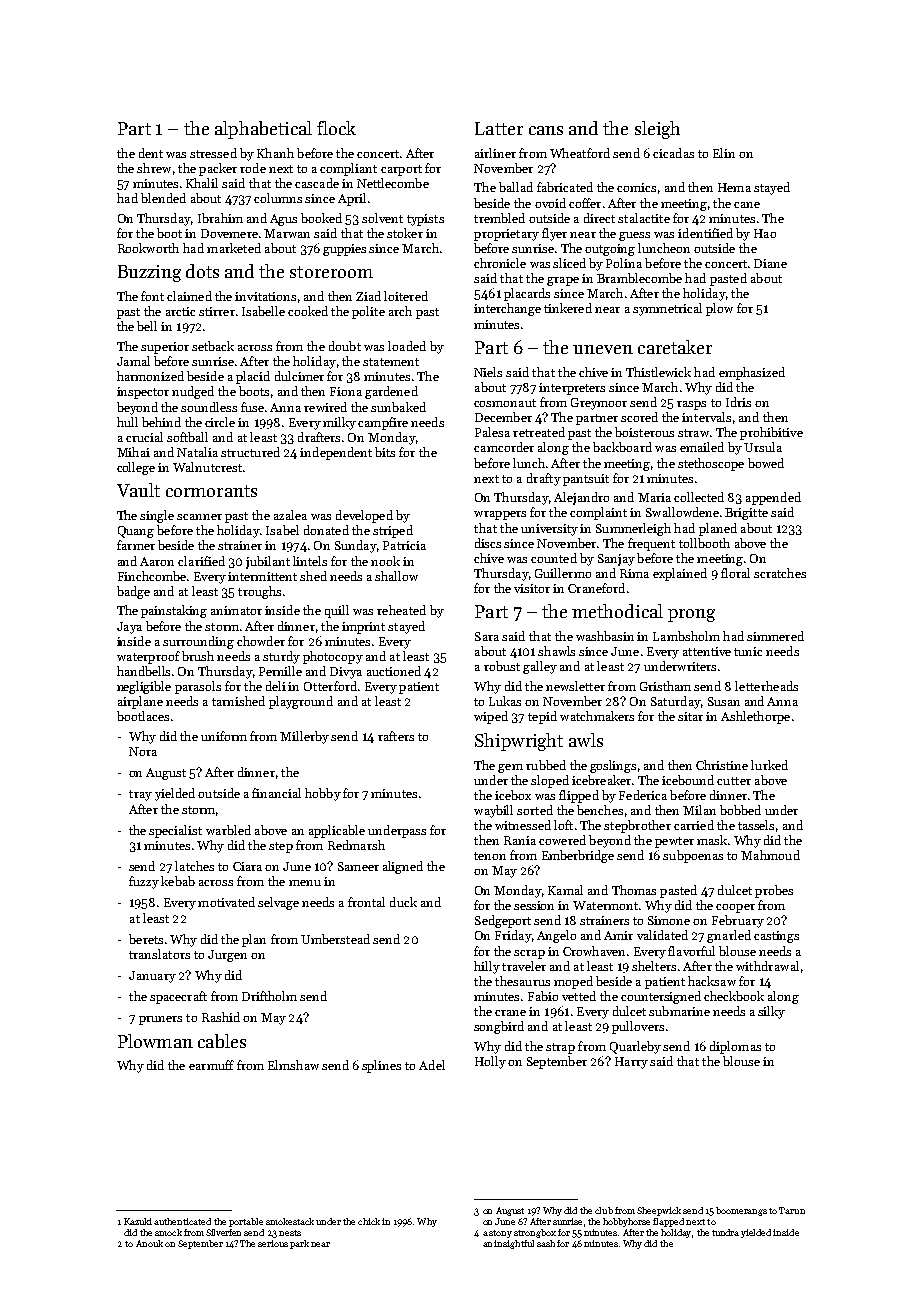 This screenshot has width=924, height=1308. Describe the element at coordinates (618, 935) in the screenshot. I see `Amir` at that location.
